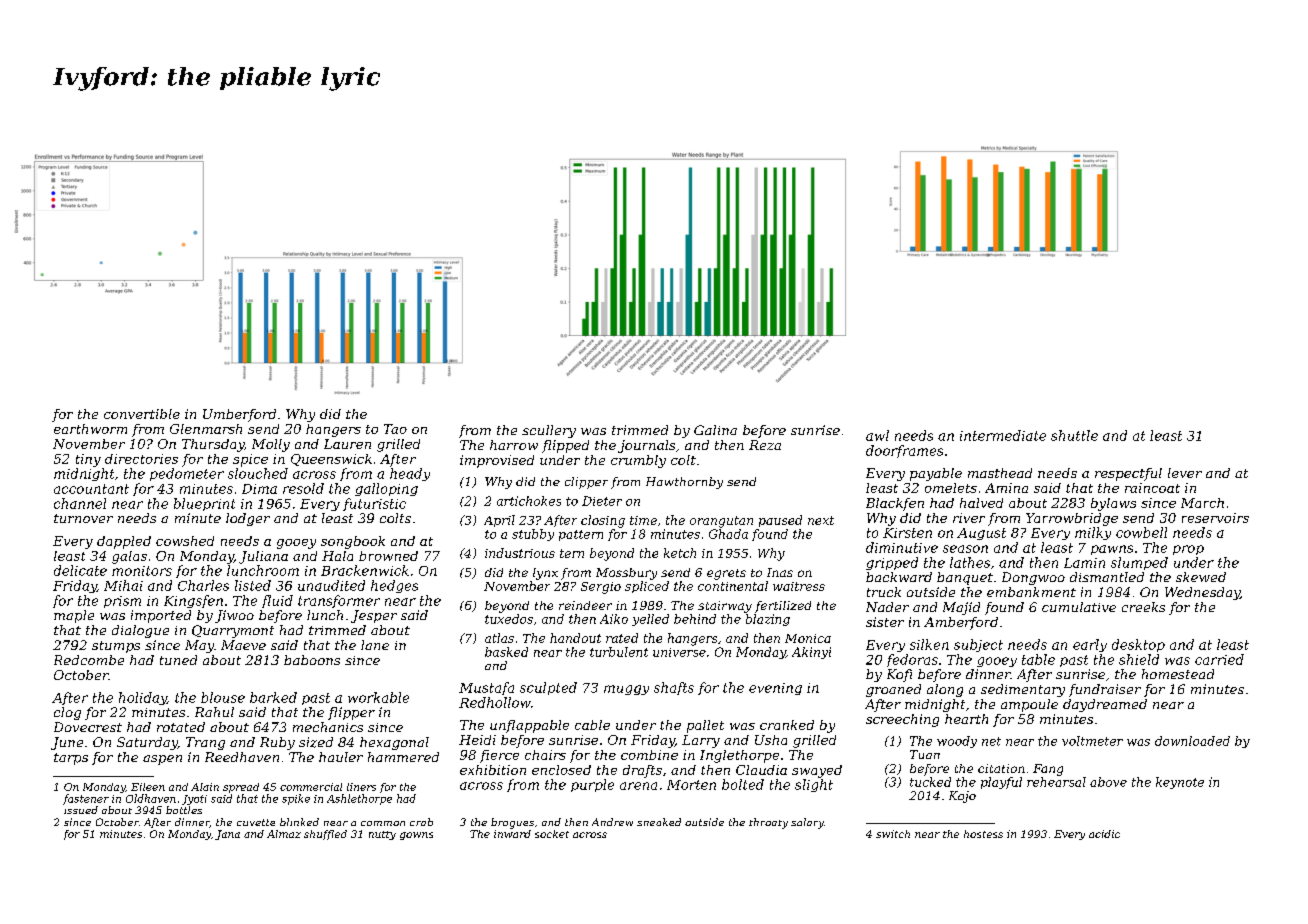 This image has width=1308, height=924. I want to click on prop, so click(1188, 550).
